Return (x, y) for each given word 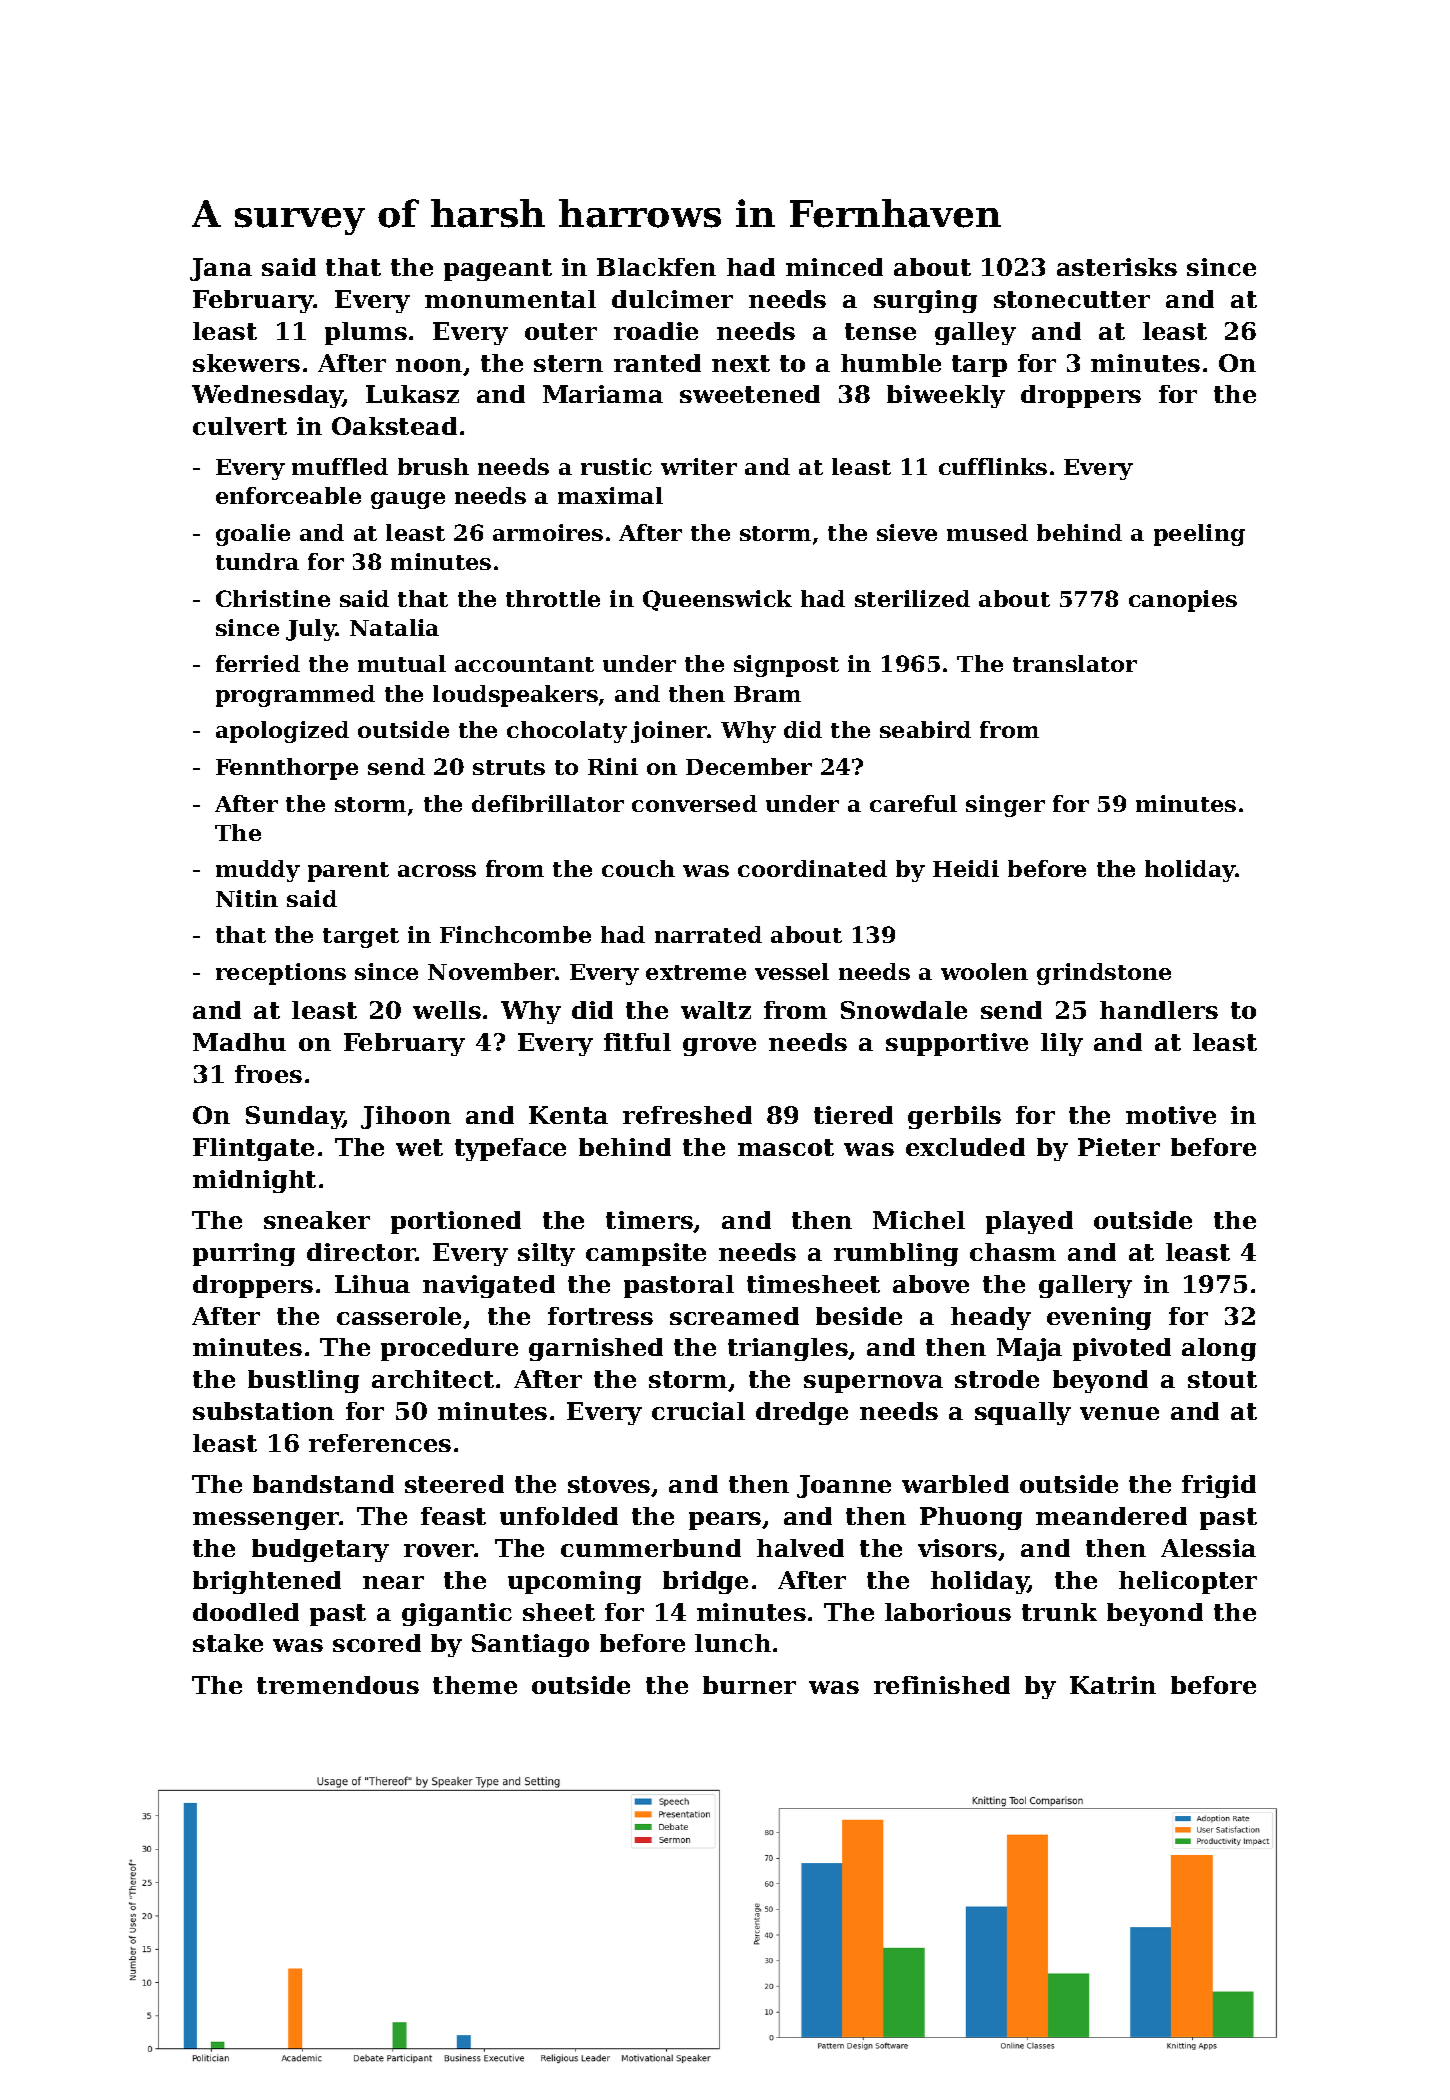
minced (834, 267)
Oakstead (394, 426)
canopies (1183, 601)
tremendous (338, 1685)
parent (348, 872)
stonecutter (1072, 299)
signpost (786, 666)
